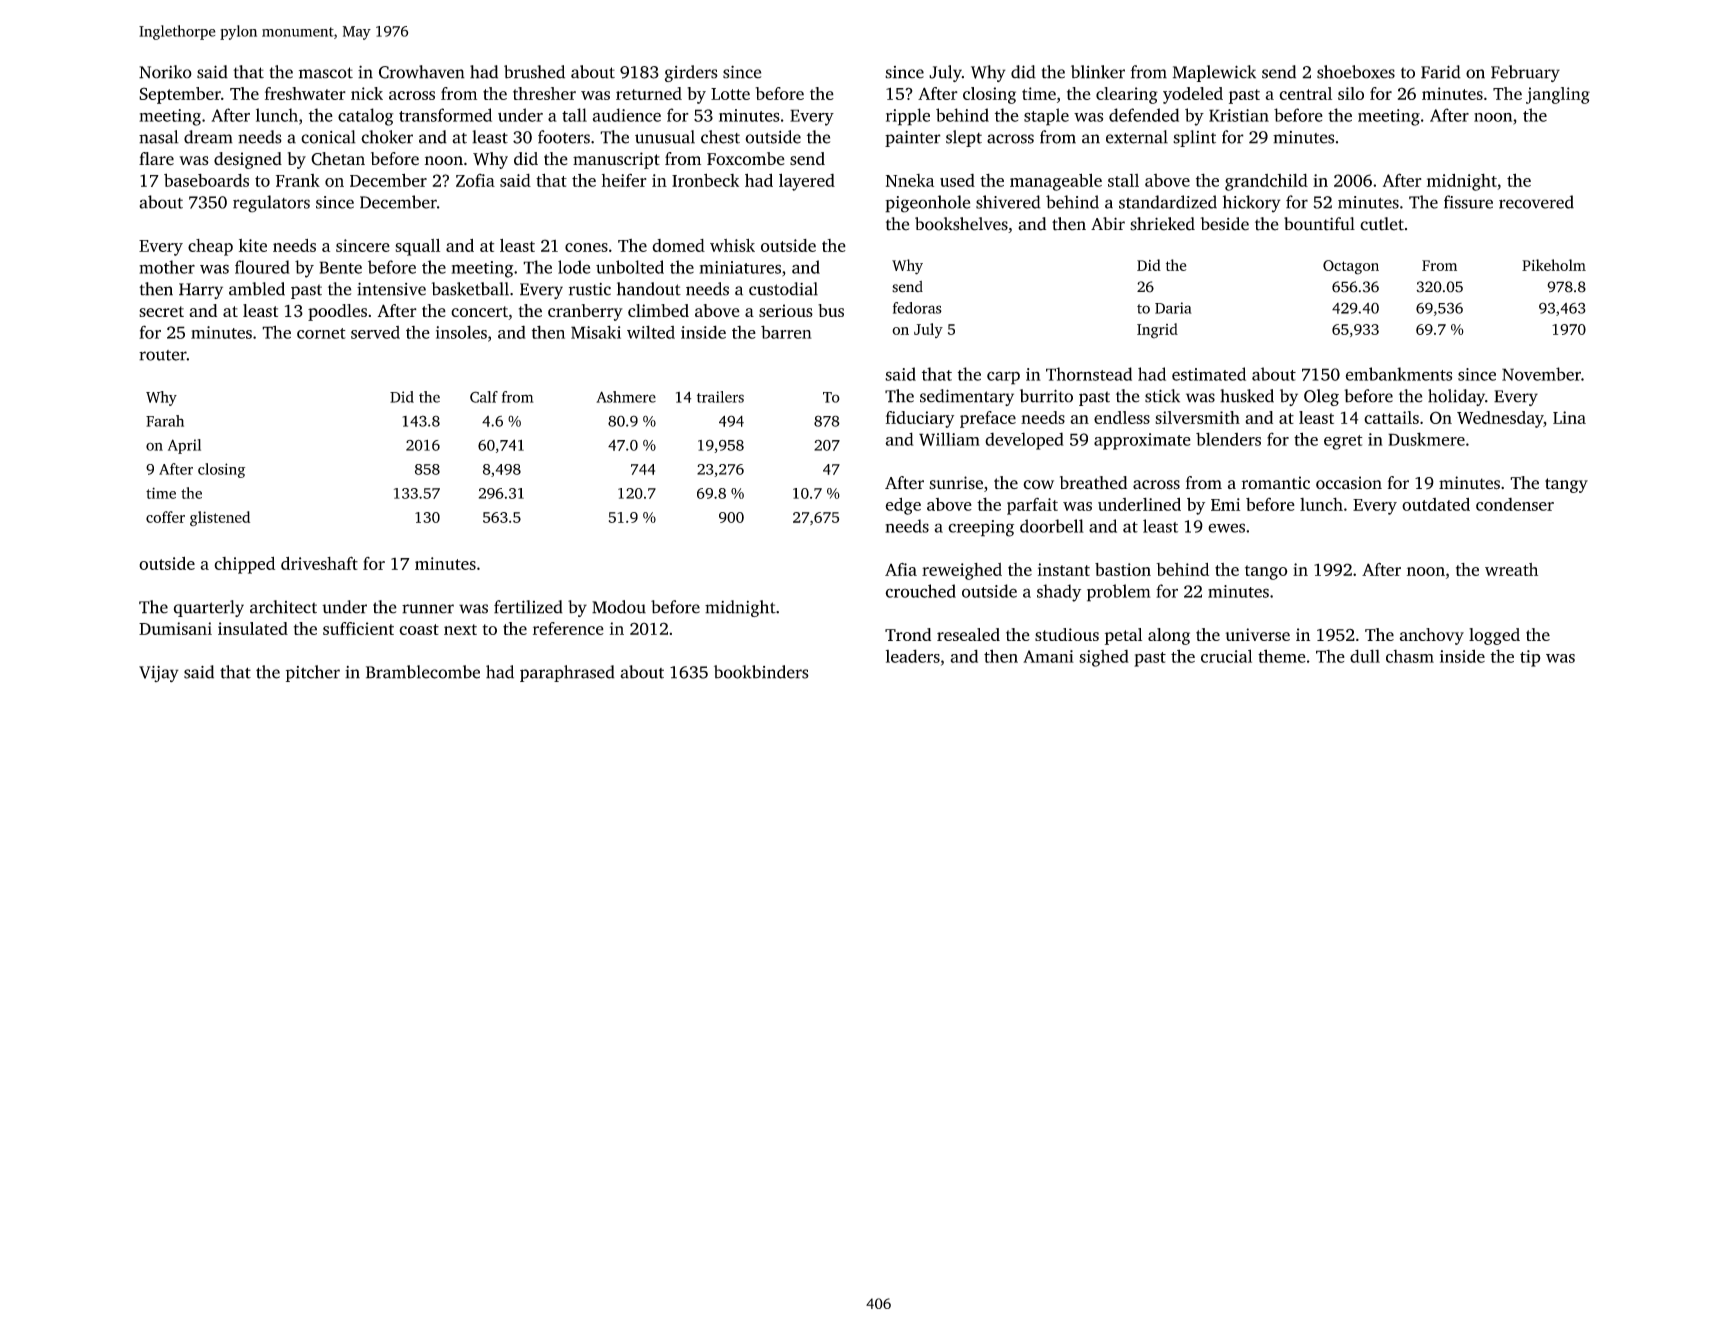 This document has height=1339, width=1732. What do you see at coordinates (786, 332) in the document?
I see `barren` at bounding box center [786, 332].
